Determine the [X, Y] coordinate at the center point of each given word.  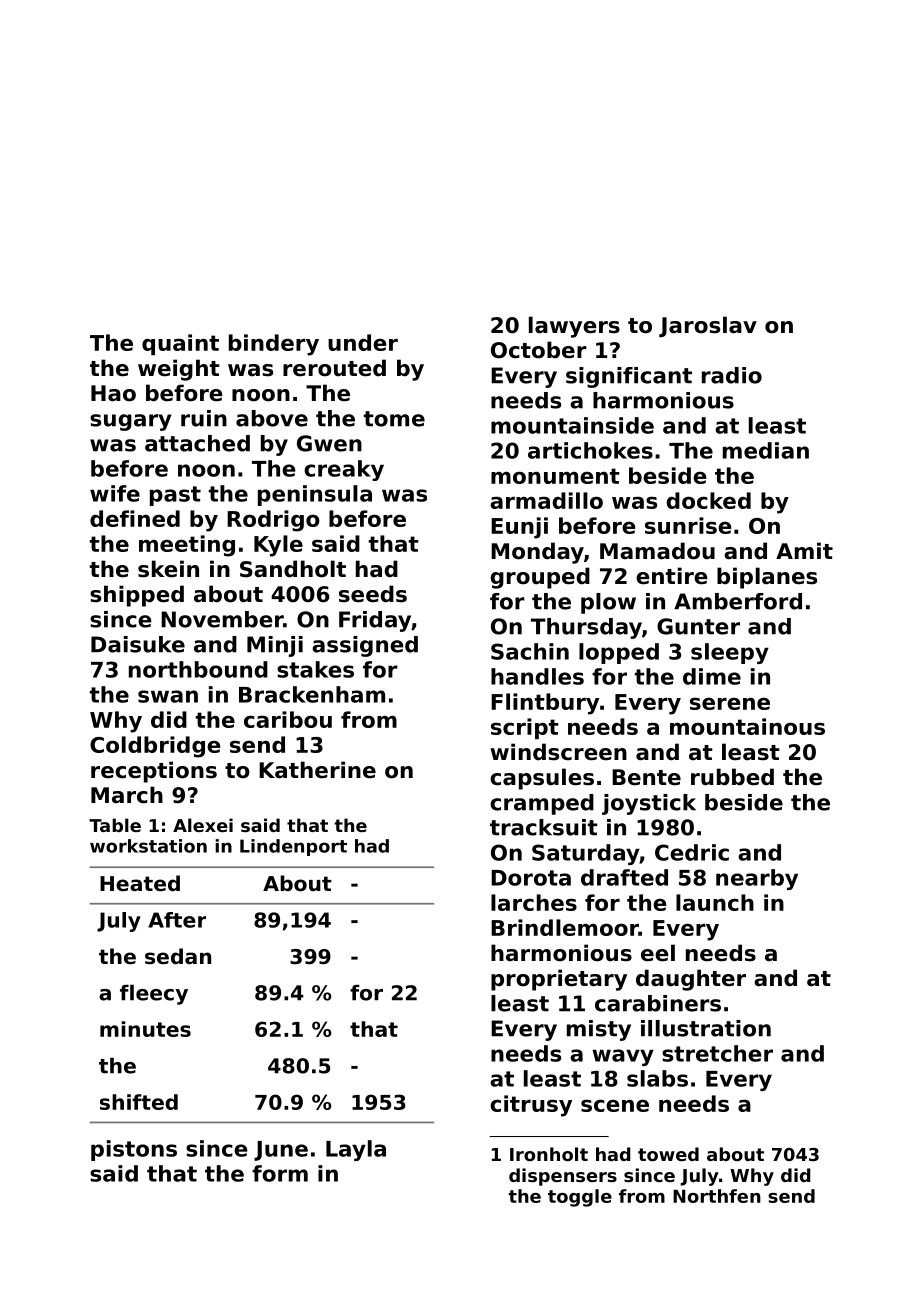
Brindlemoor [565, 927]
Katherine [317, 770]
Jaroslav [708, 327]
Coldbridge [155, 747]
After [177, 920]
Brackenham [312, 694]
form [280, 1173]
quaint [180, 344]
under [363, 342]
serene [730, 703]
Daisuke [138, 644]
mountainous [747, 726]
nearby [757, 879]
